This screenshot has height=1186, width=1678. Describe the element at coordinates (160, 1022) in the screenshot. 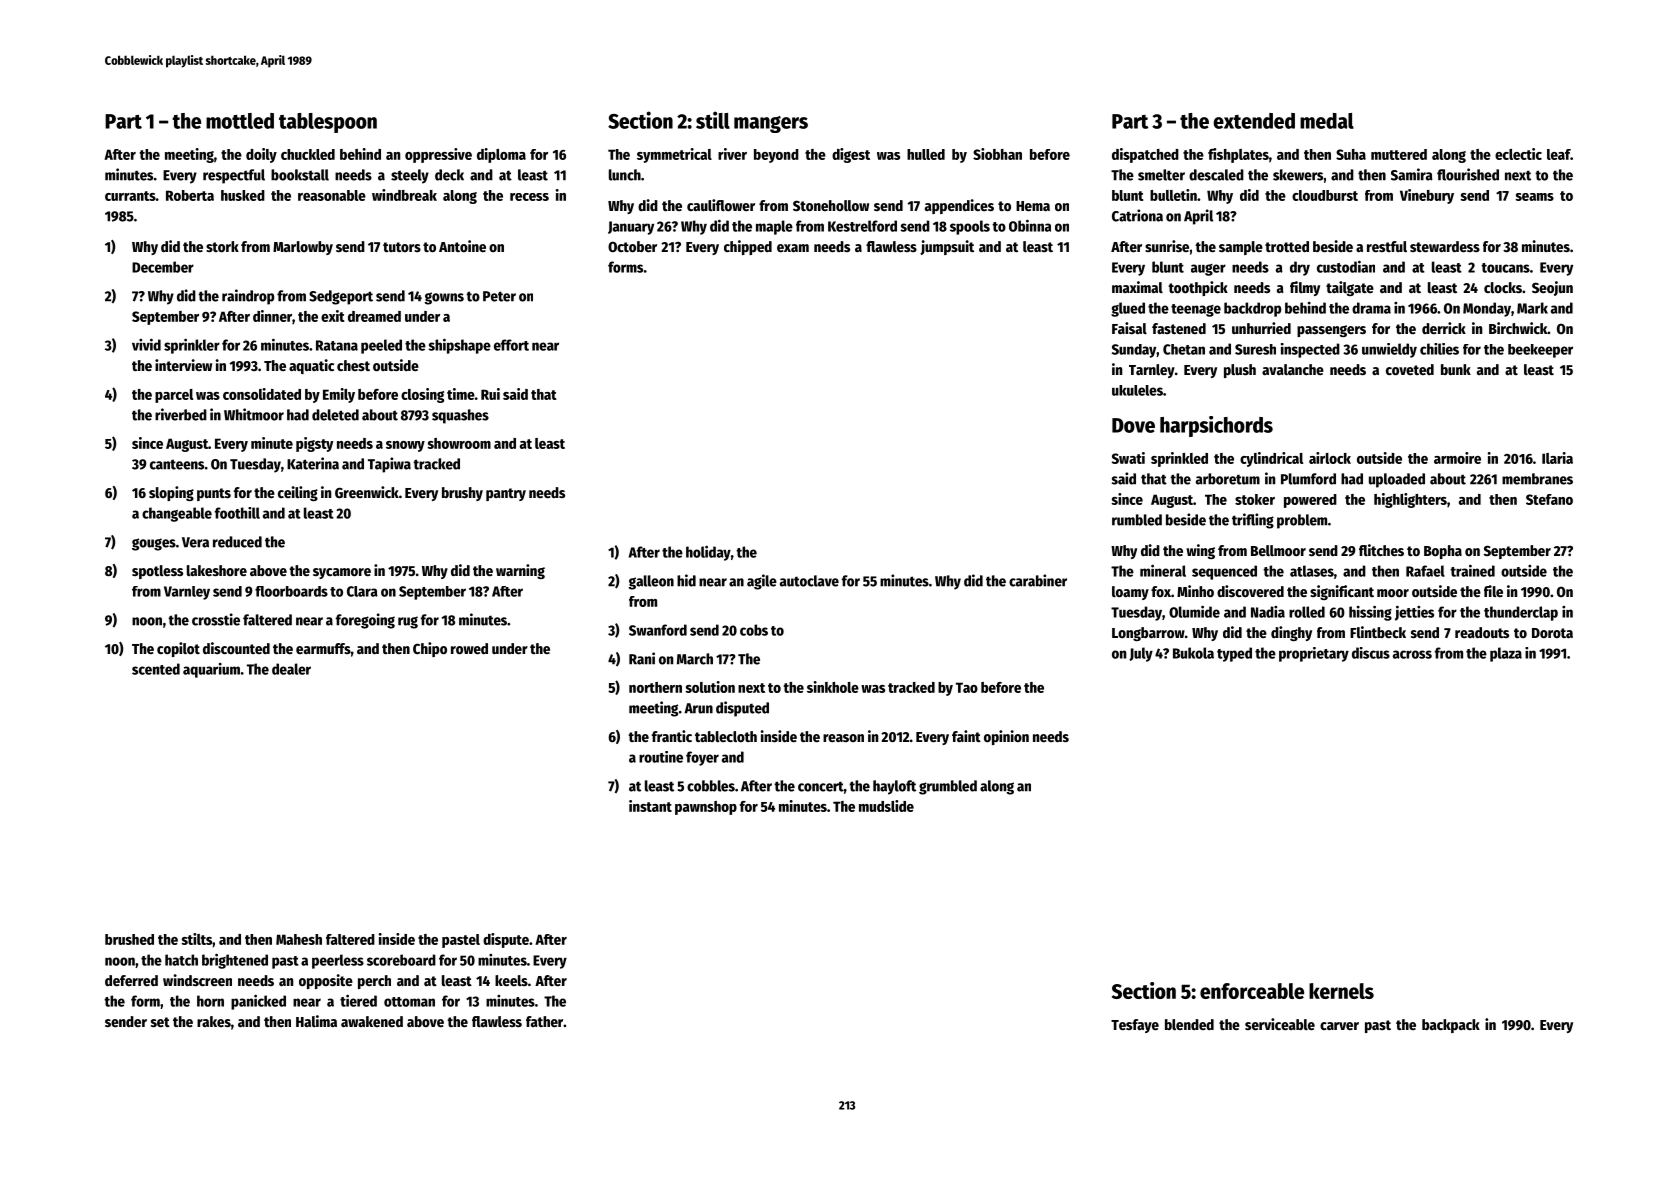

I see `set` at that location.
